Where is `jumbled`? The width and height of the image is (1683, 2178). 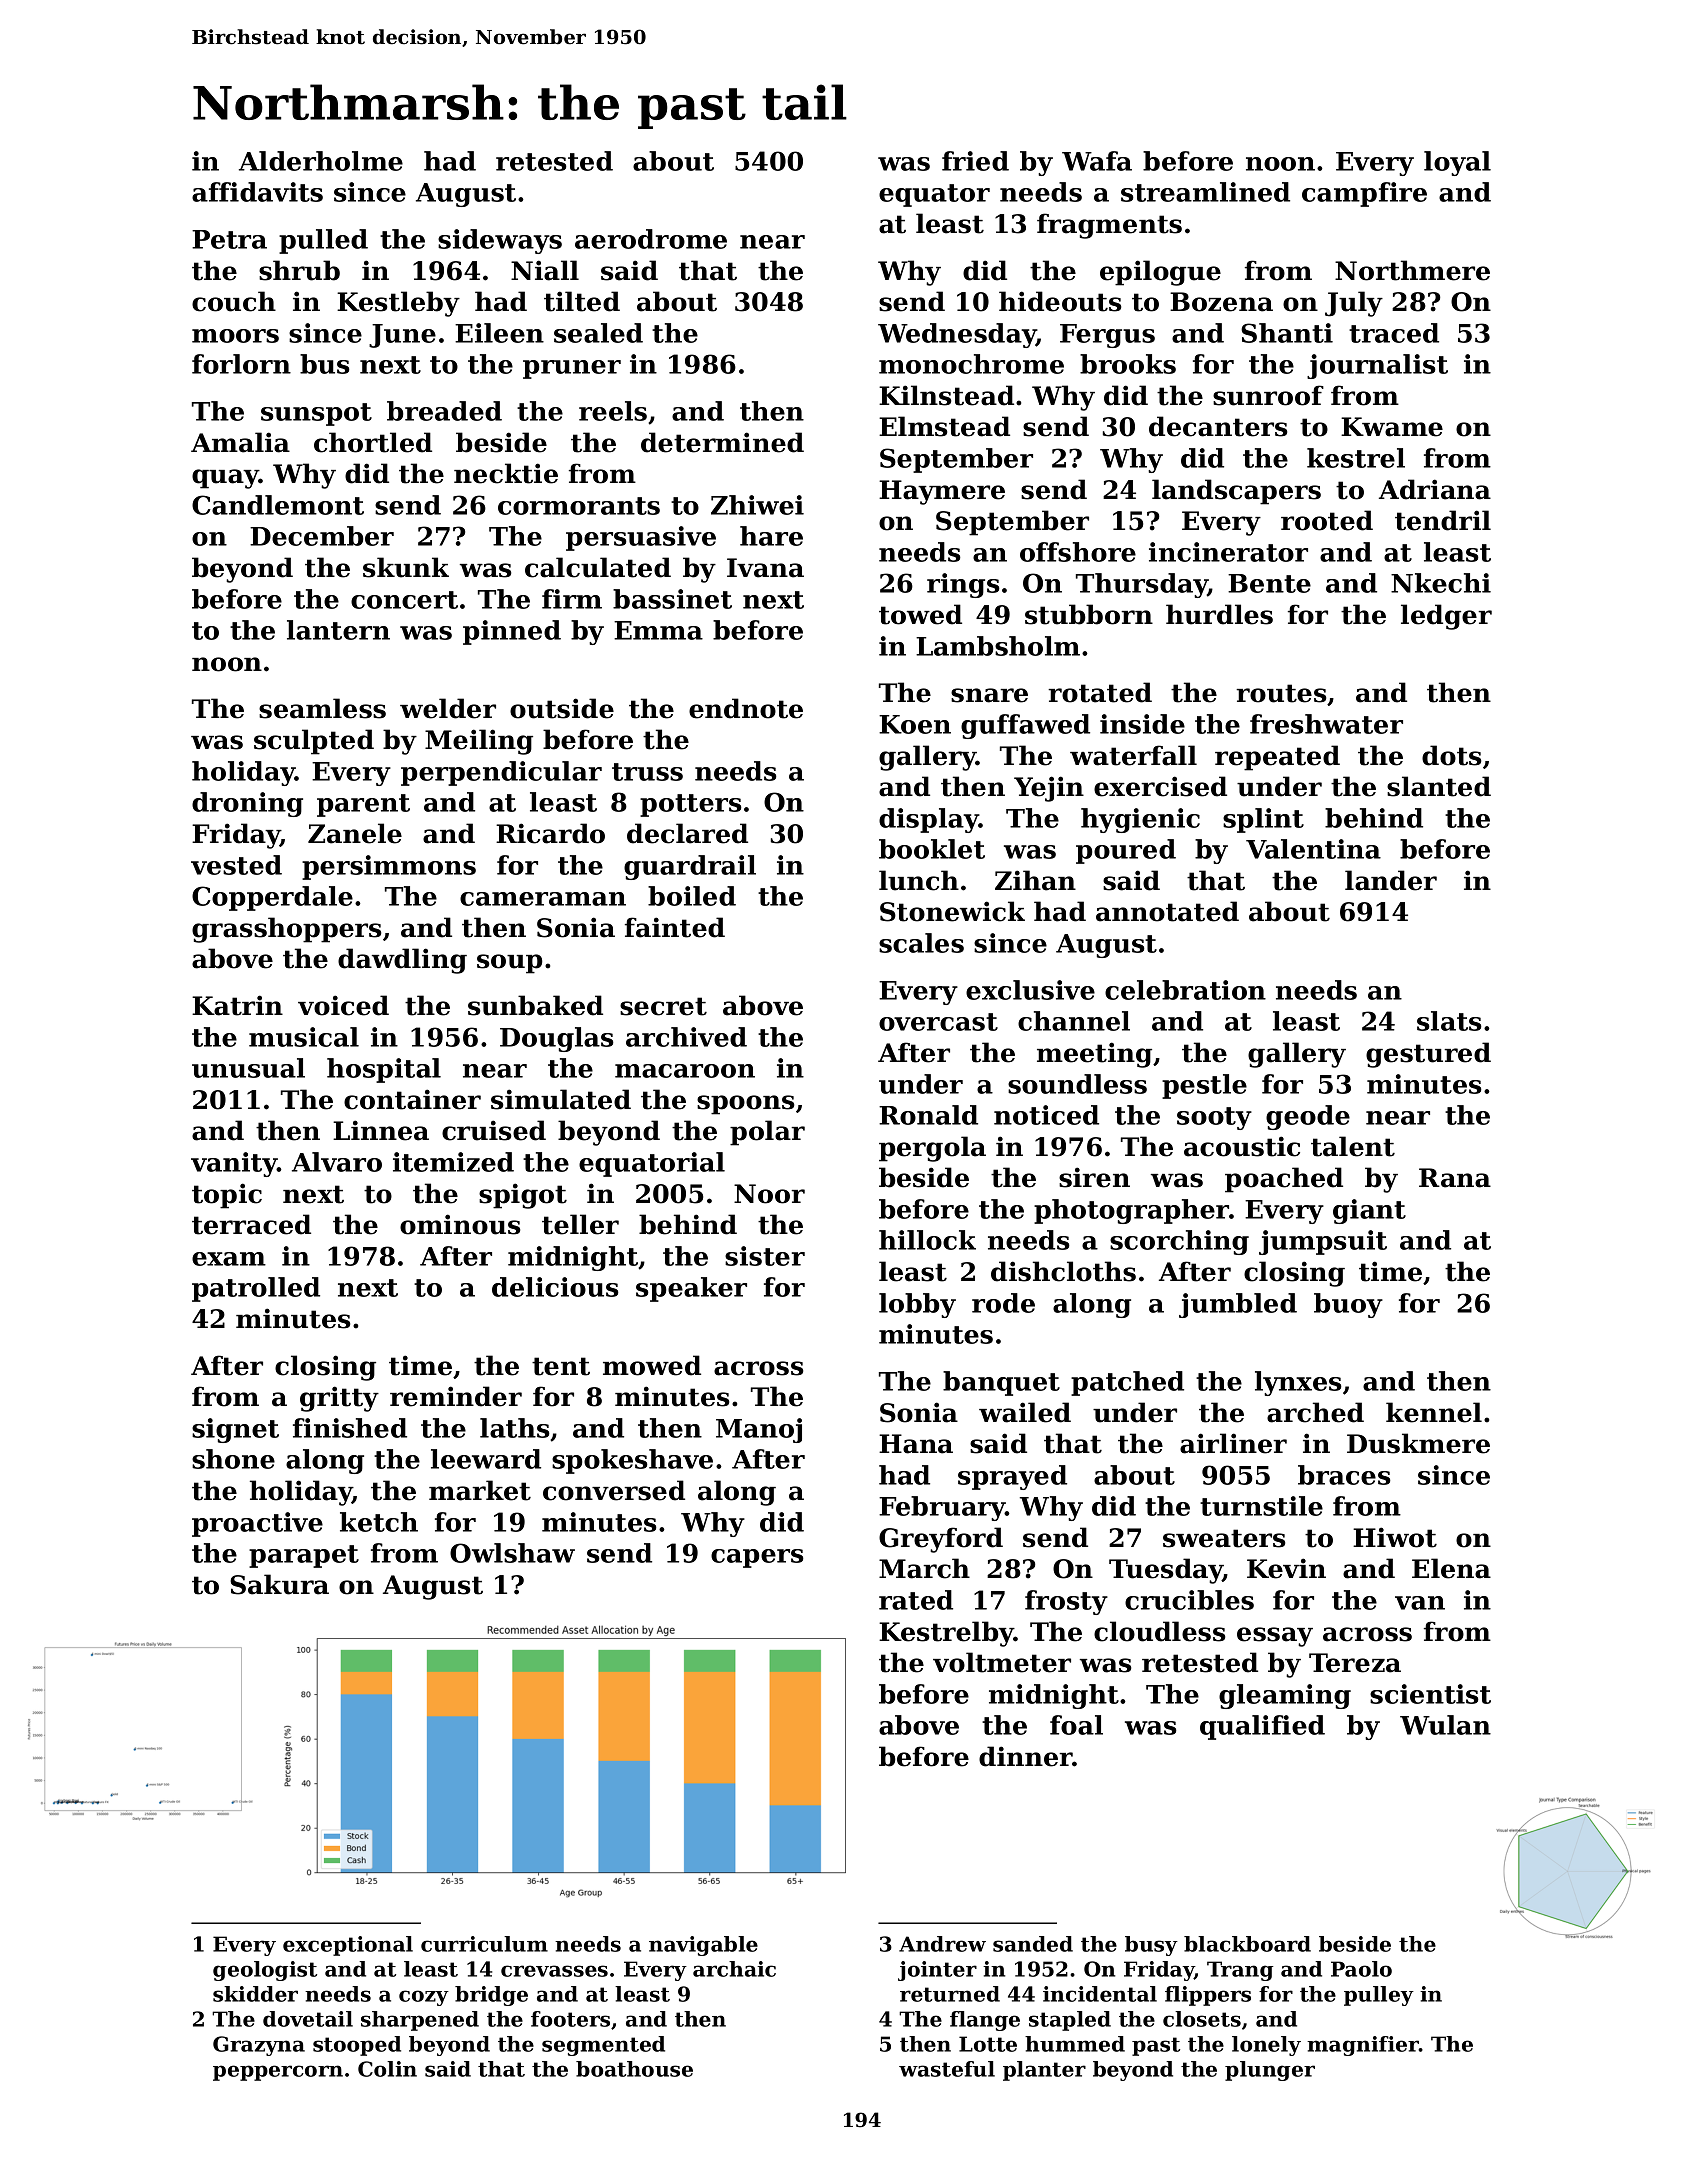
jumbled is located at coordinates (1238, 1305).
